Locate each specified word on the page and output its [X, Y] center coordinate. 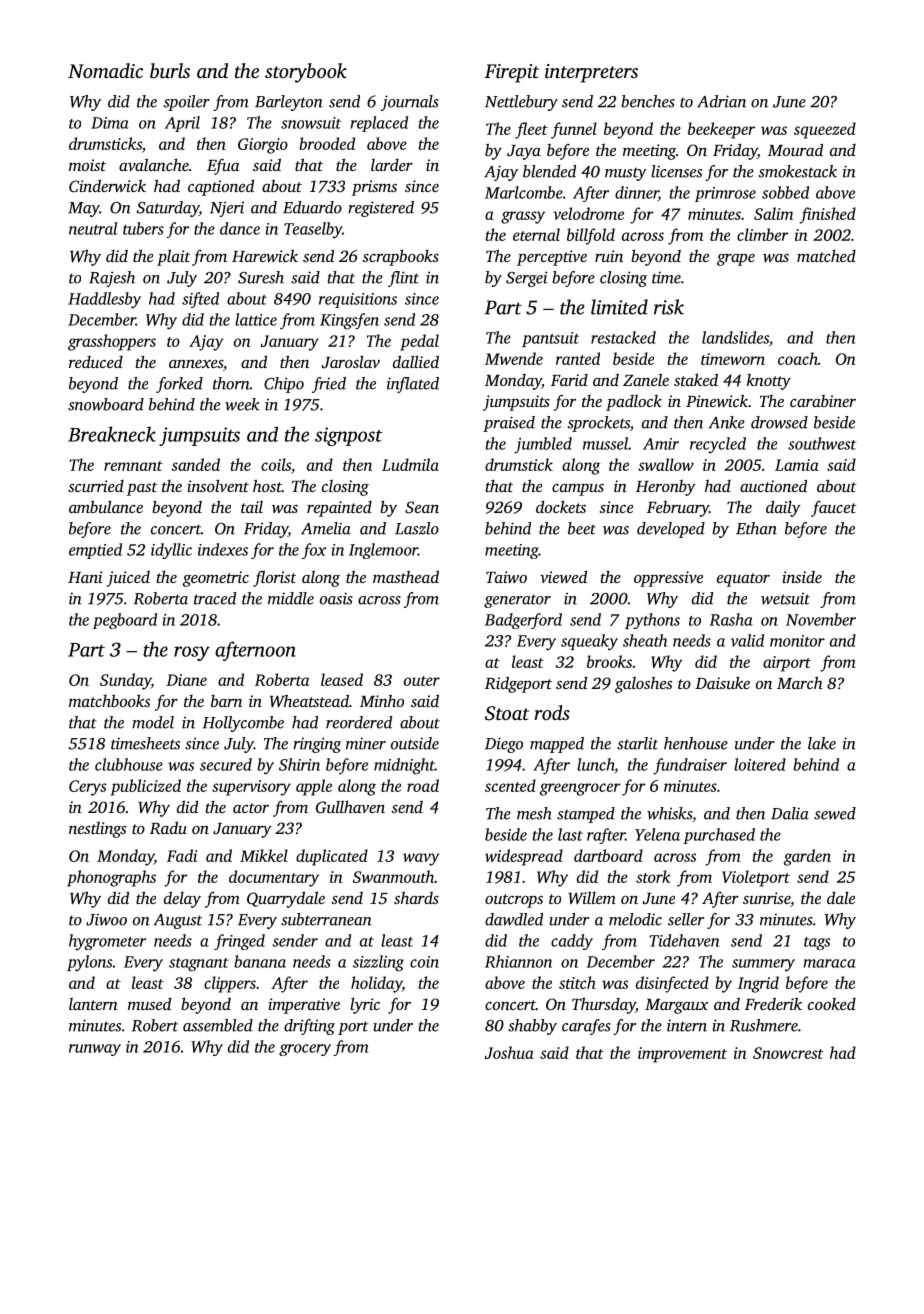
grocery [305, 1050]
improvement [682, 1055]
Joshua [509, 1052]
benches [648, 101]
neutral [93, 228]
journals [410, 103]
